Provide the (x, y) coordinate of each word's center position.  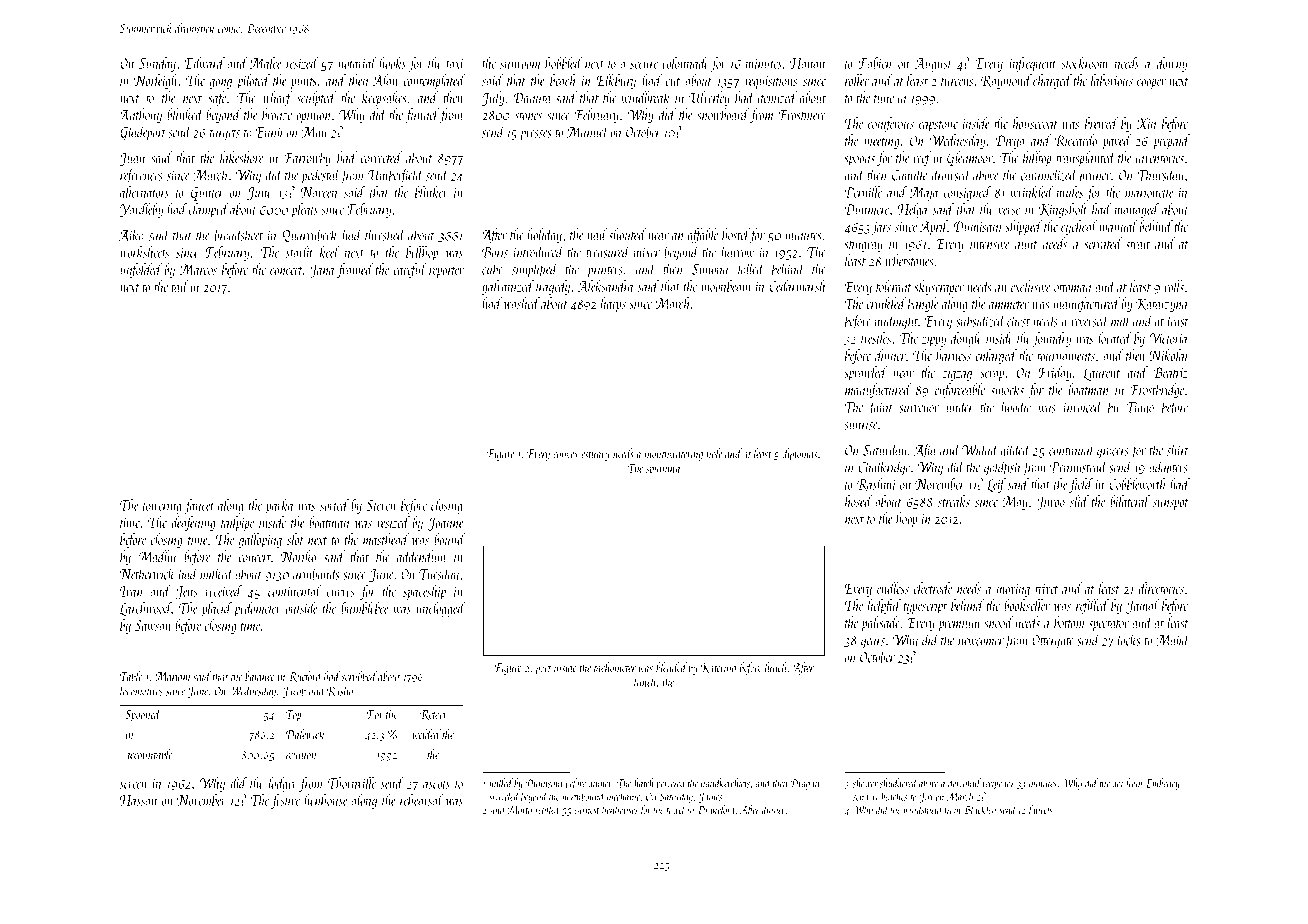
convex (566, 455)
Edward (204, 63)
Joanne (446, 524)
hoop (906, 519)
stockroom (1084, 63)
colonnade (685, 63)
